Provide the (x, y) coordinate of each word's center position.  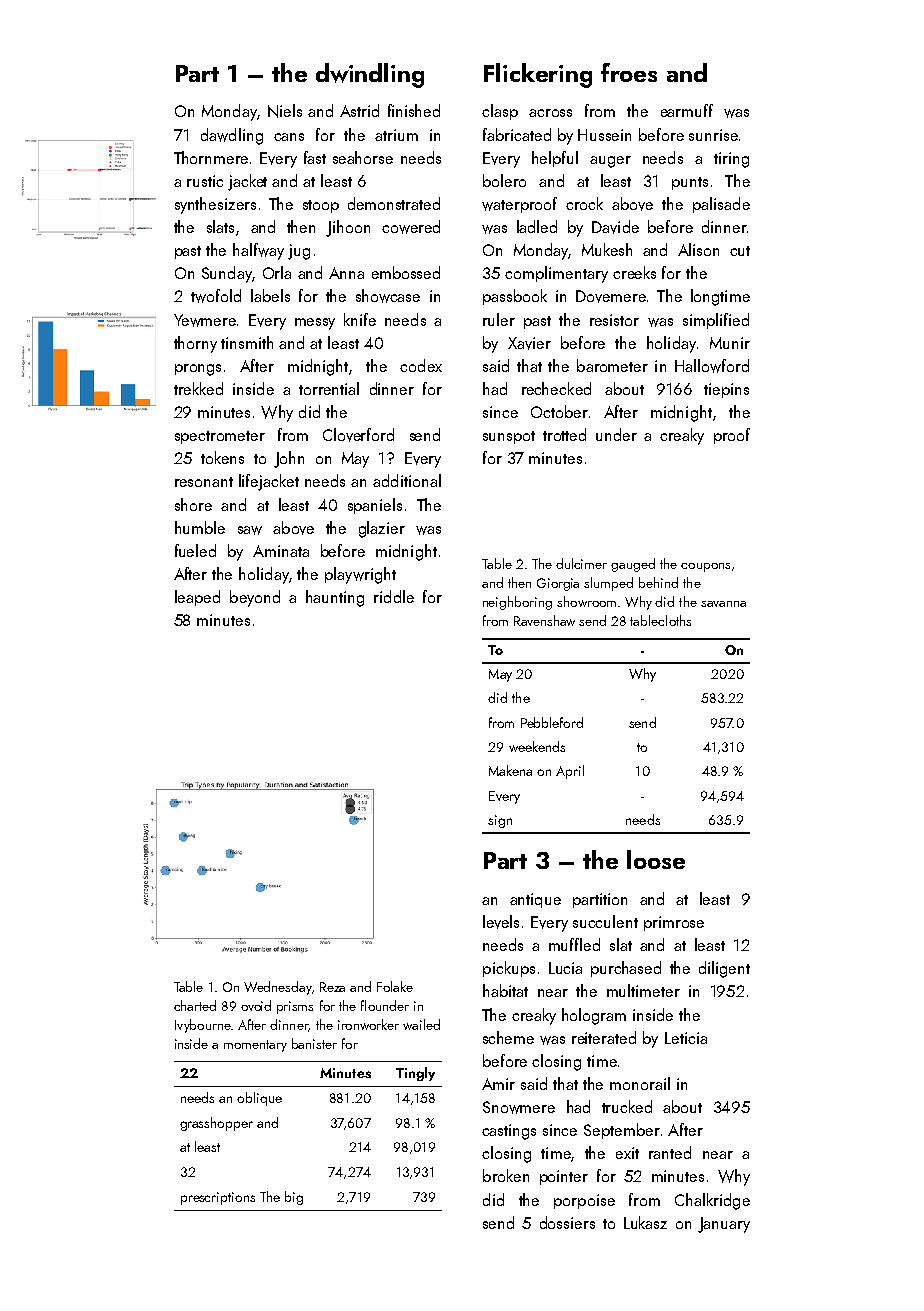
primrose (674, 923)
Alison (698, 249)
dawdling (232, 136)
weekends (537, 746)
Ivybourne (203, 1026)
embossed (406, 272)
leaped (197, 598)
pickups (509, 969)
